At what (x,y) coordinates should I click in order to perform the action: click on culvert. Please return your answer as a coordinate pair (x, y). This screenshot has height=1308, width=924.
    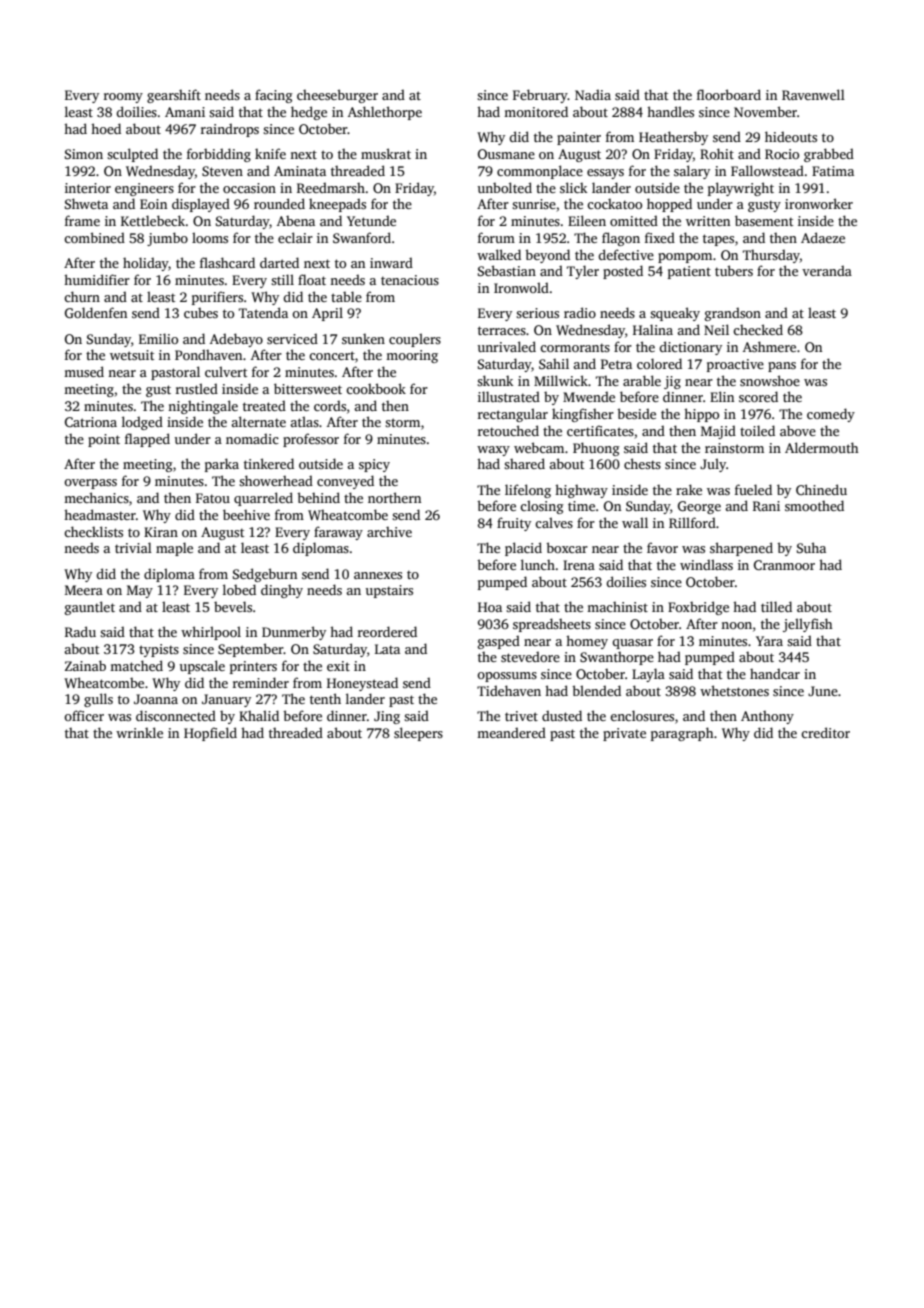
    Looking at the image, I should click on (226, 371).
